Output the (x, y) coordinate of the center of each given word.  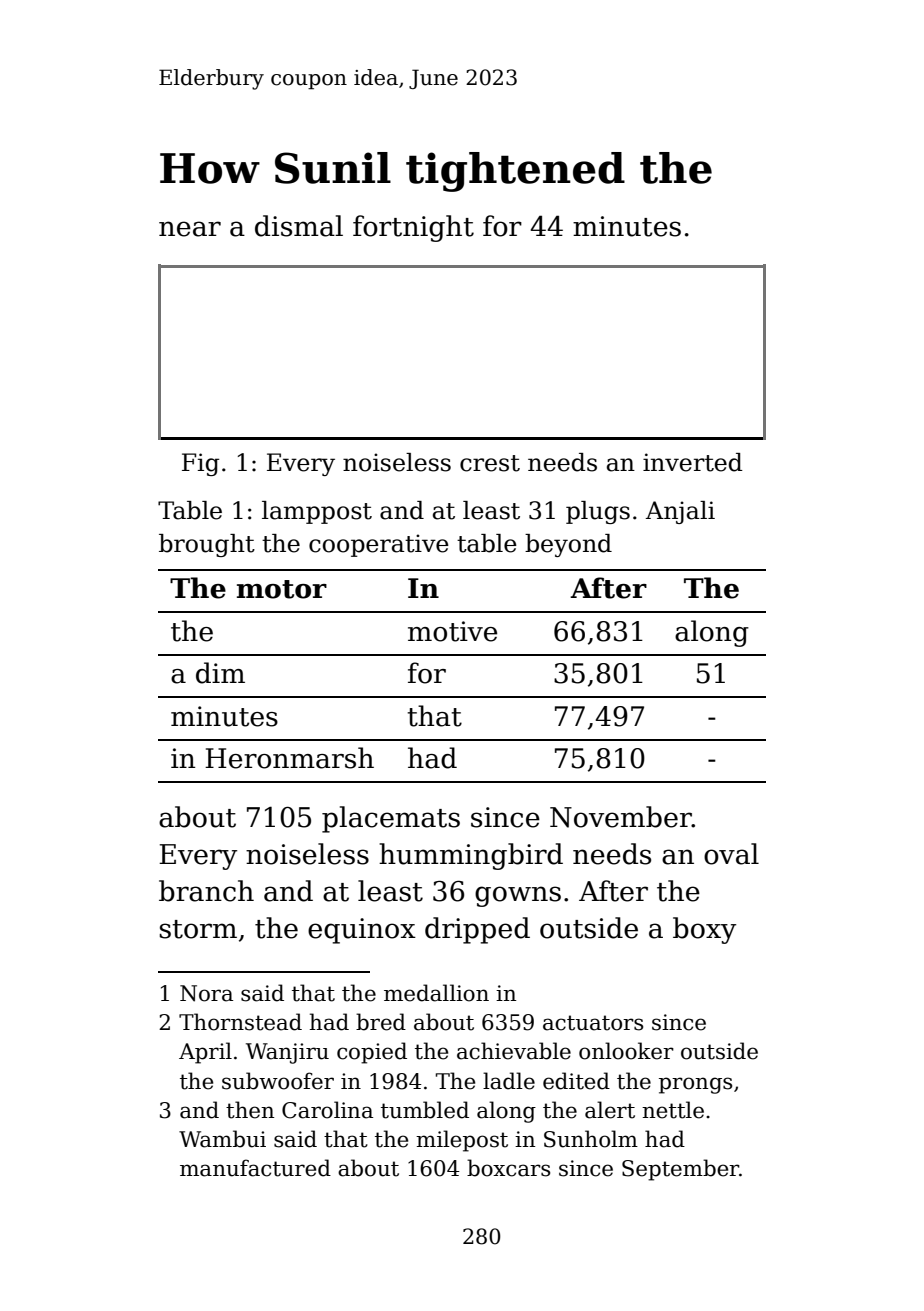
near (190, 229)
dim (220, 673)
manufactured (255, 1168)
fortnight (413, 228)
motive (452, 631)
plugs (598, 512)
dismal (299, 226)
